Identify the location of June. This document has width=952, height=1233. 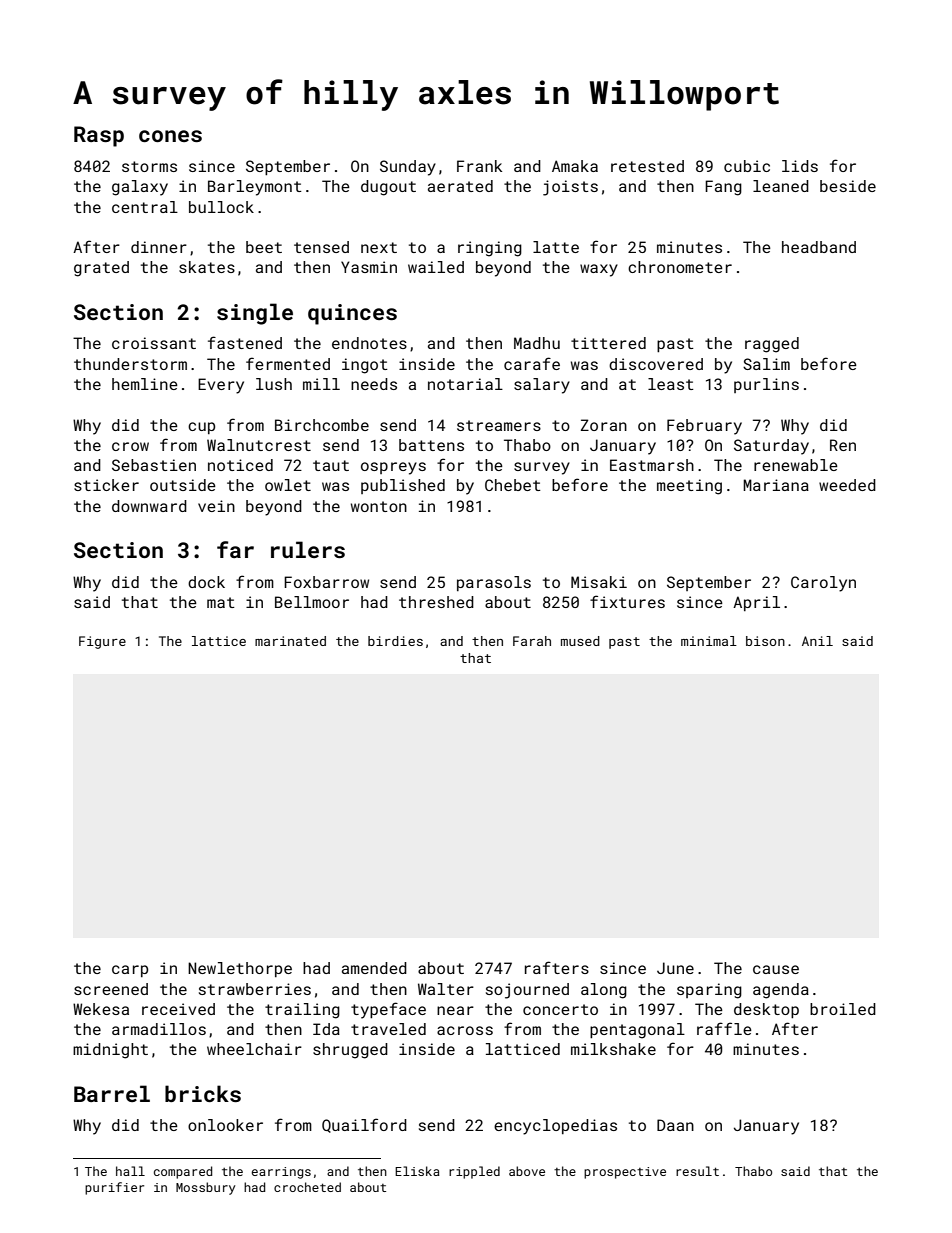
(675, 968).
